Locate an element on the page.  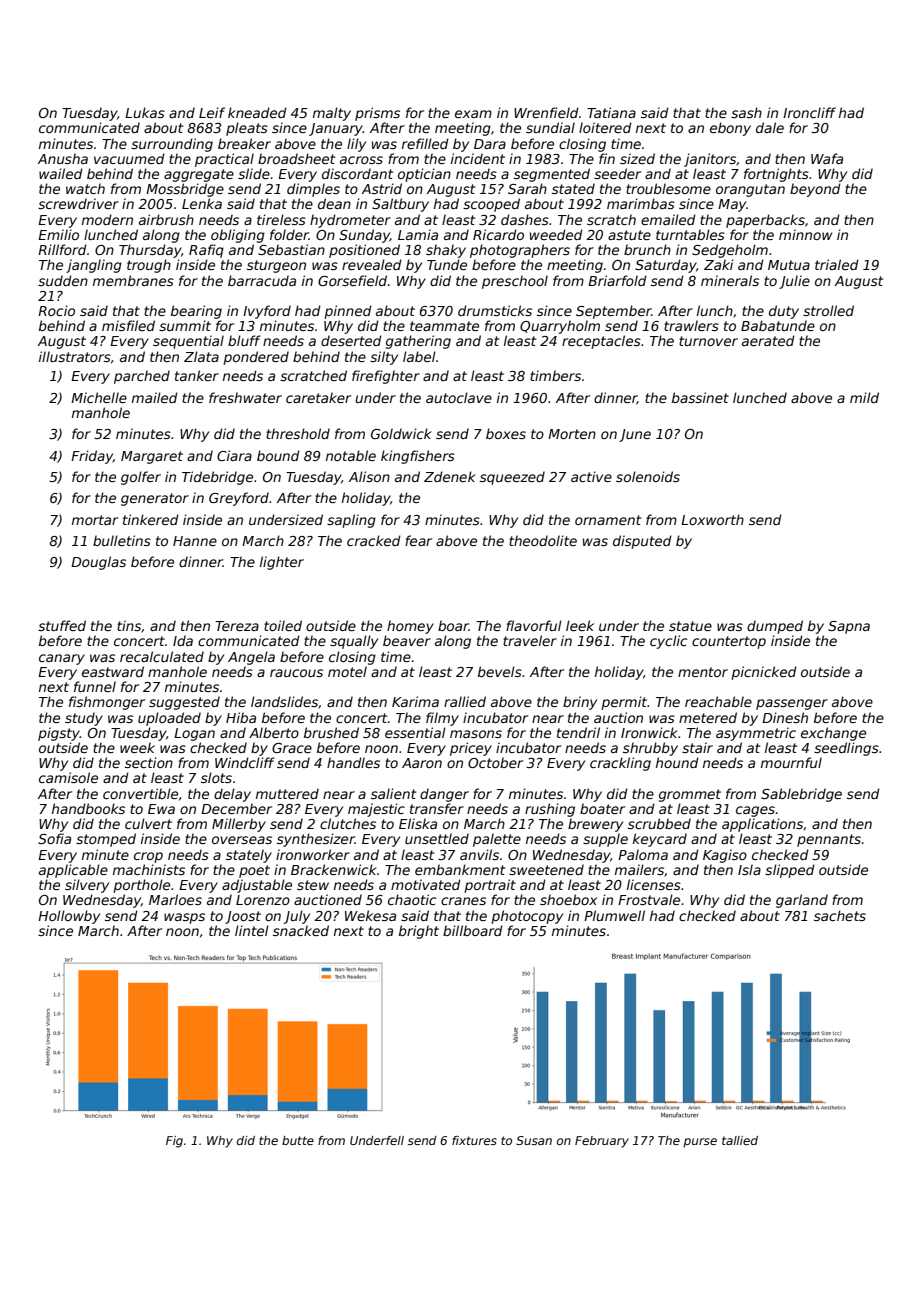
Anusha is located at coordinates (63, 158).
